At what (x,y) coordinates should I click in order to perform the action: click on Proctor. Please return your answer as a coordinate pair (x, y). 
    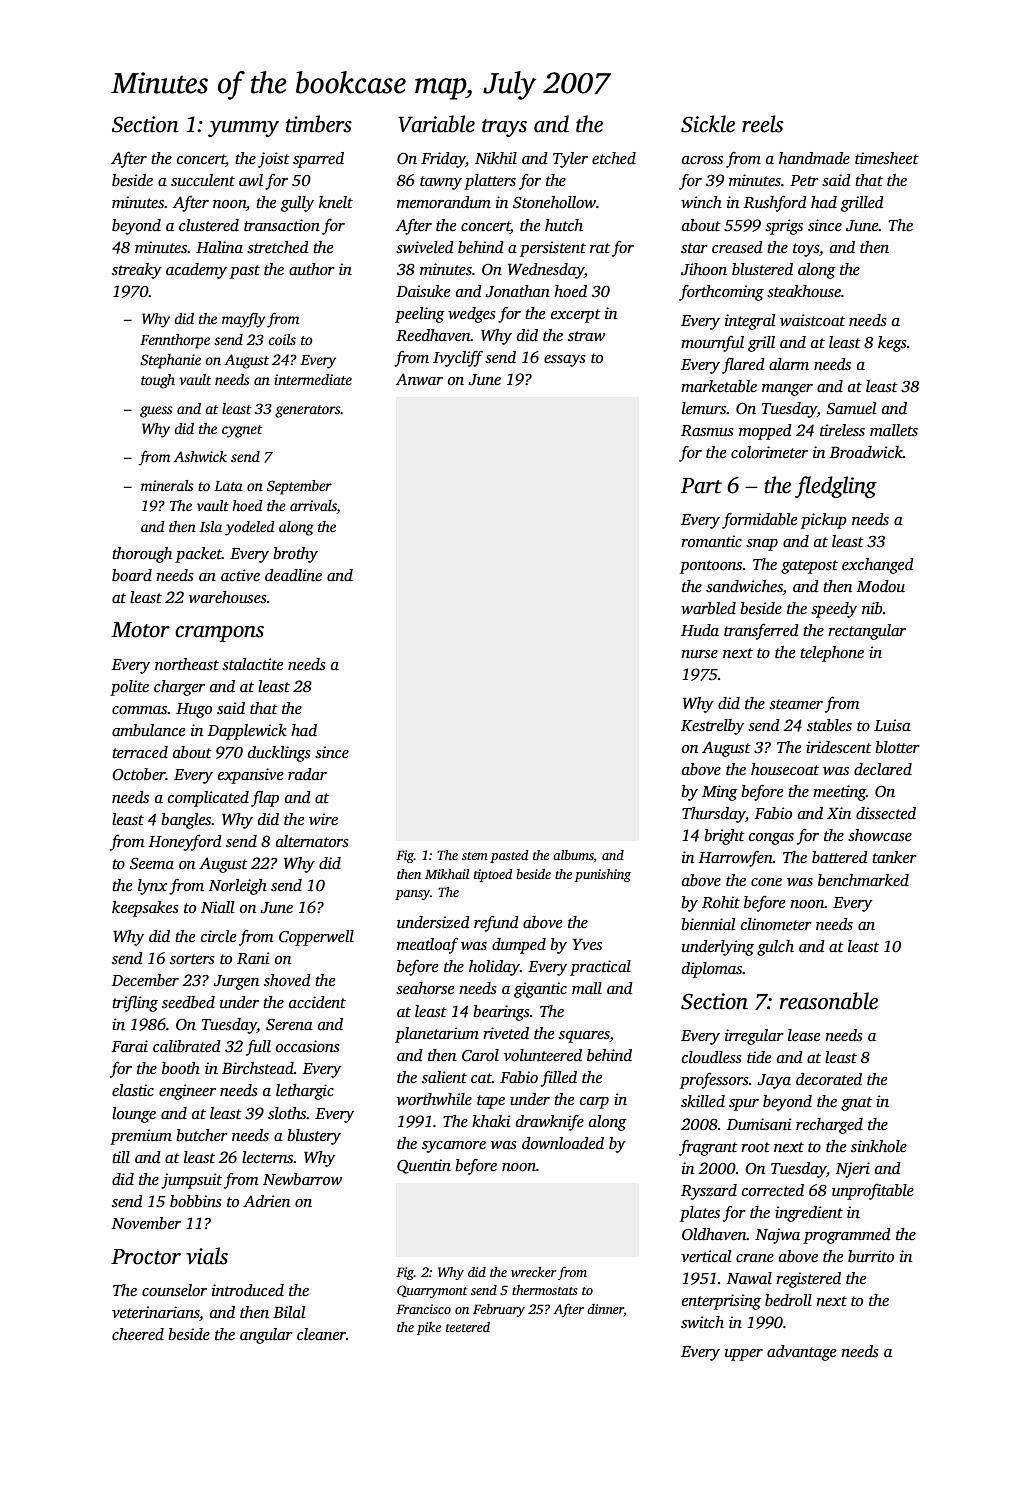
    Looking at the image, I should click on (146, 1257).
